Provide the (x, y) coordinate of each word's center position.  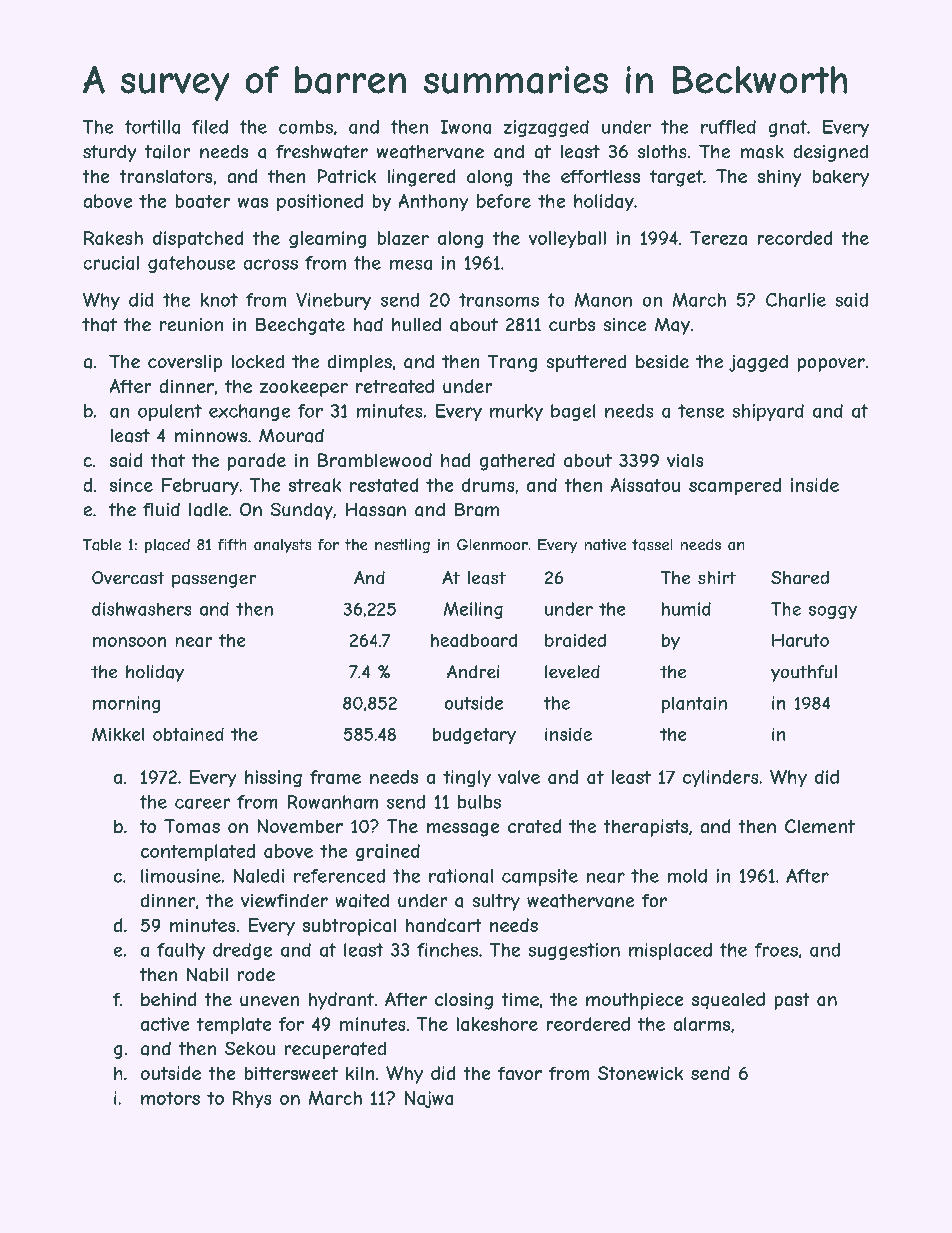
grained (388, 852)
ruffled (728, 127)
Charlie (796, 300)
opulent (170, 412)
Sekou (250, 1048)
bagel (573, 412)
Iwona (466, 127)
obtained (188, 734)
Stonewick (640, 1073)
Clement (820, 826)
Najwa (429, 1099)
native (605, 544)
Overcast (128, 577)
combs (306, 127)
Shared (800, 577)
